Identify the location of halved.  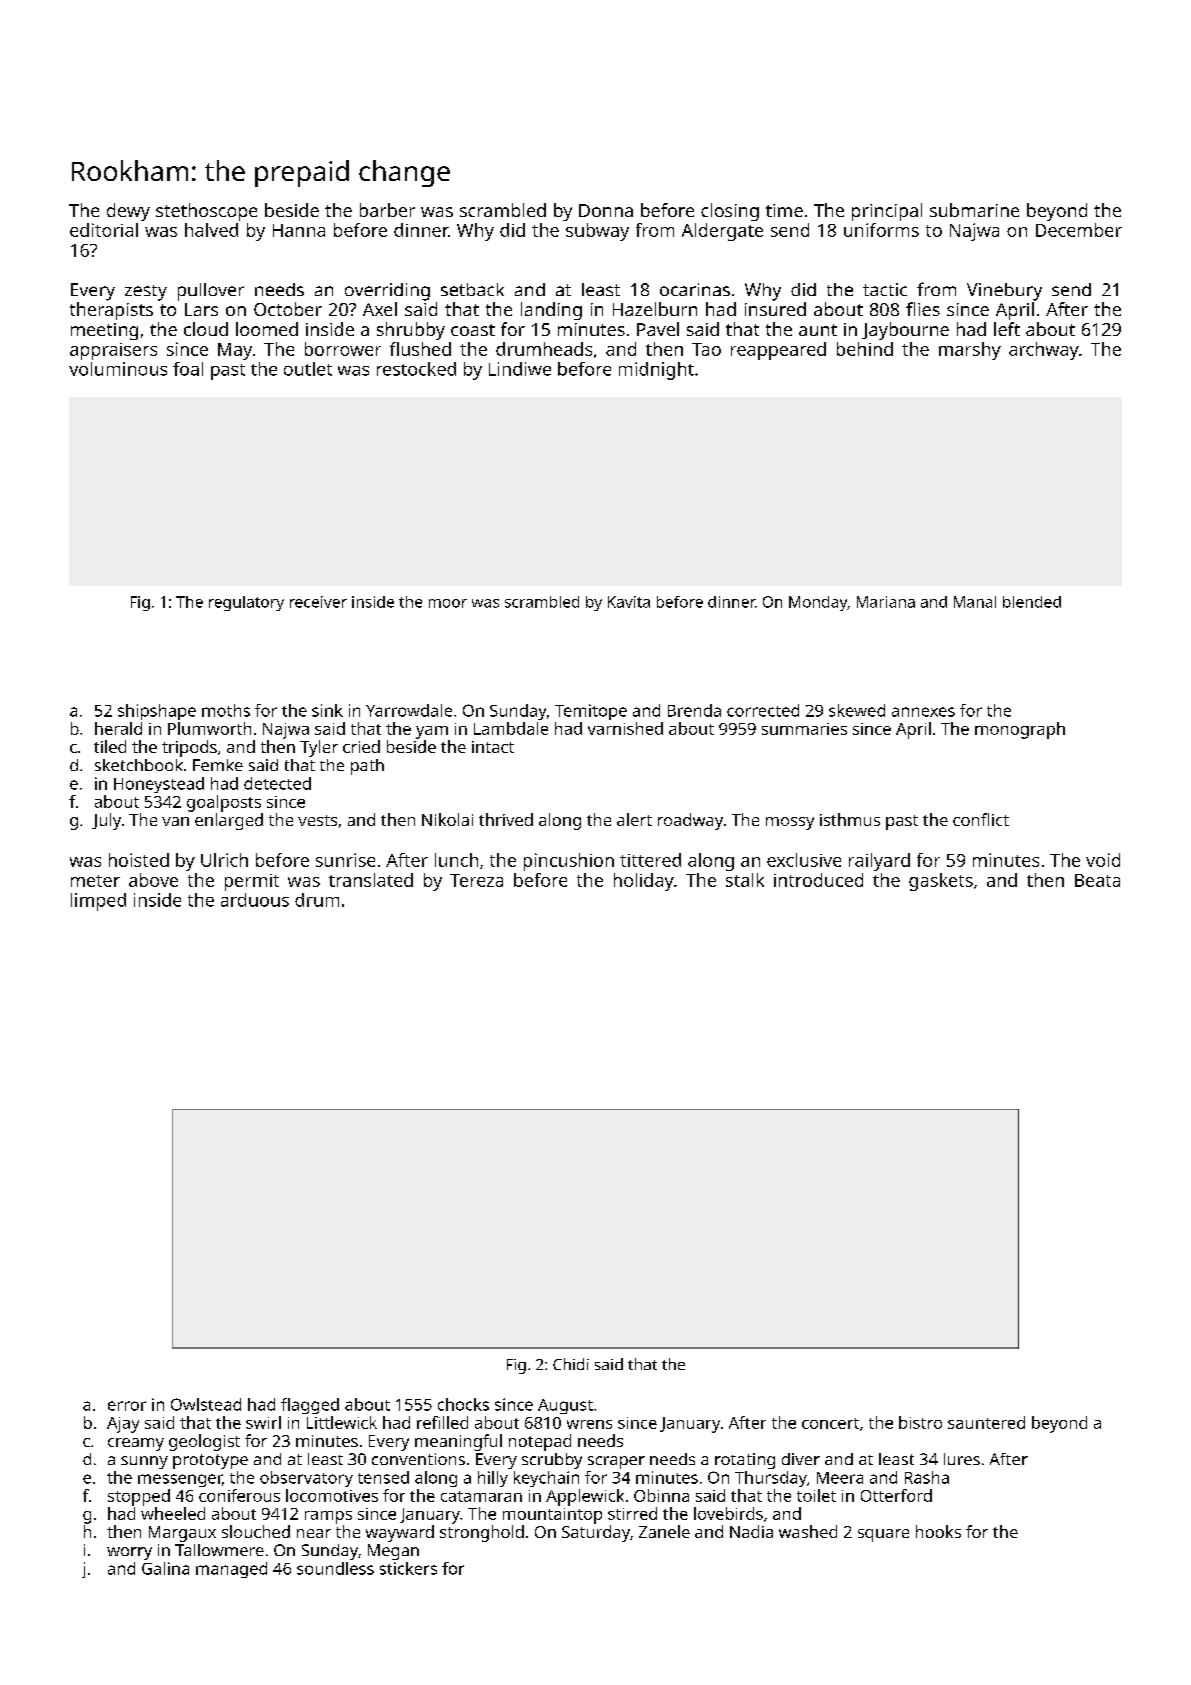
(211, 230).
